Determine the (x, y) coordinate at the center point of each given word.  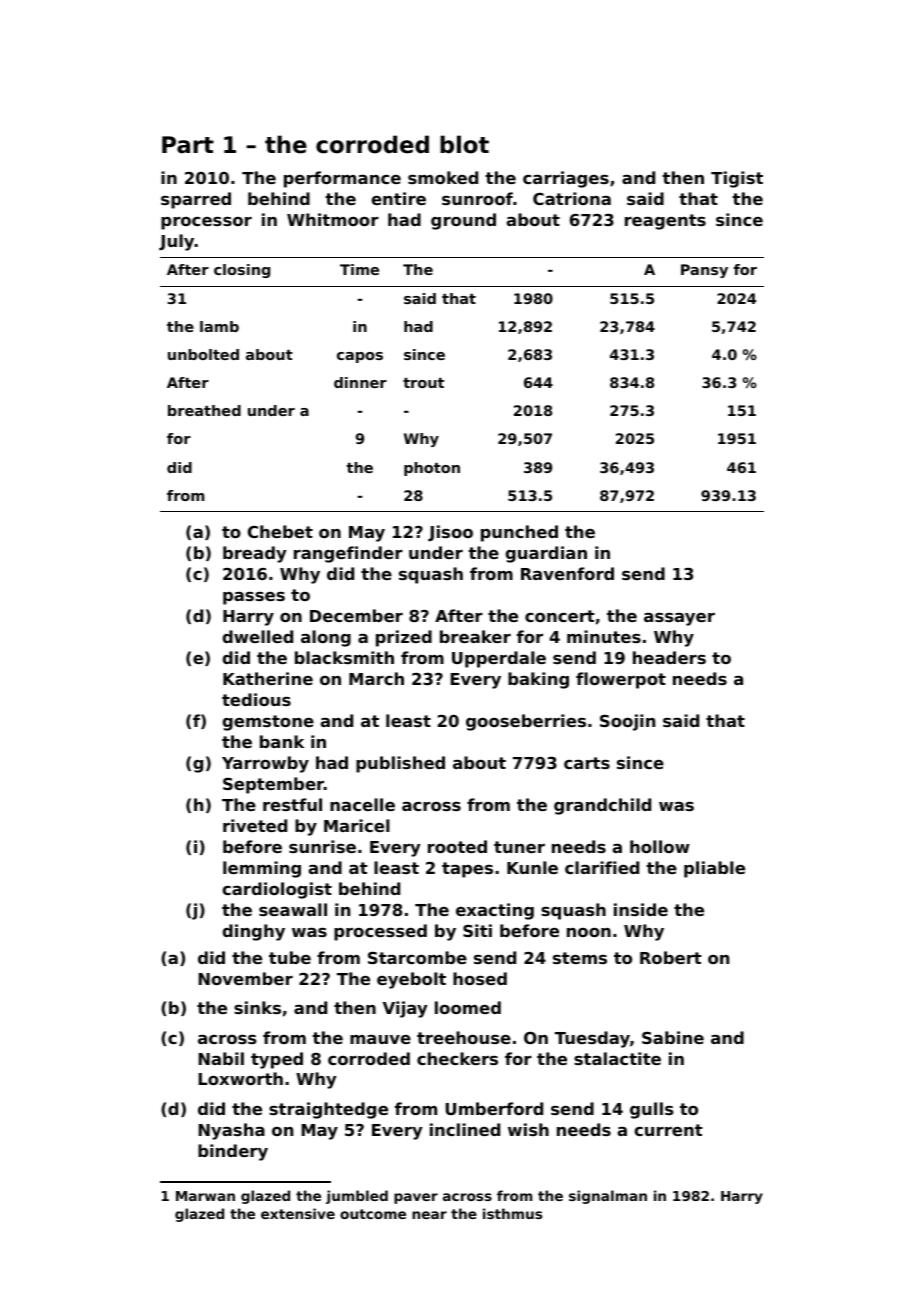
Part (188, 145)
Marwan (205, 1196)
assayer (679, 619)
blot (464, 144)
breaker (475, 636)
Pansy (704, 271)
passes (254, 598)
